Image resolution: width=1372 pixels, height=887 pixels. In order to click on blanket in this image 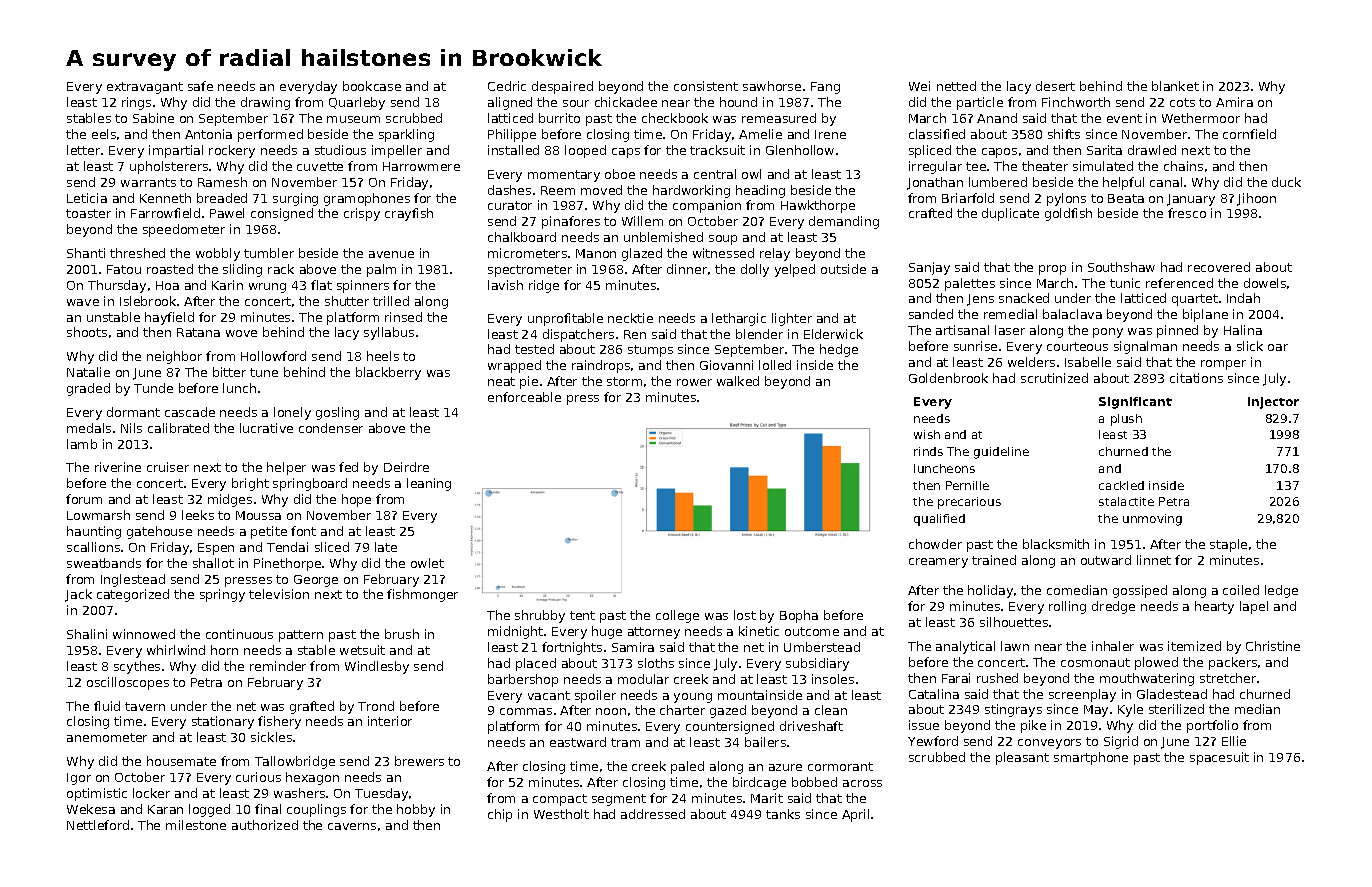, I will do `click(1175, 86)`.
